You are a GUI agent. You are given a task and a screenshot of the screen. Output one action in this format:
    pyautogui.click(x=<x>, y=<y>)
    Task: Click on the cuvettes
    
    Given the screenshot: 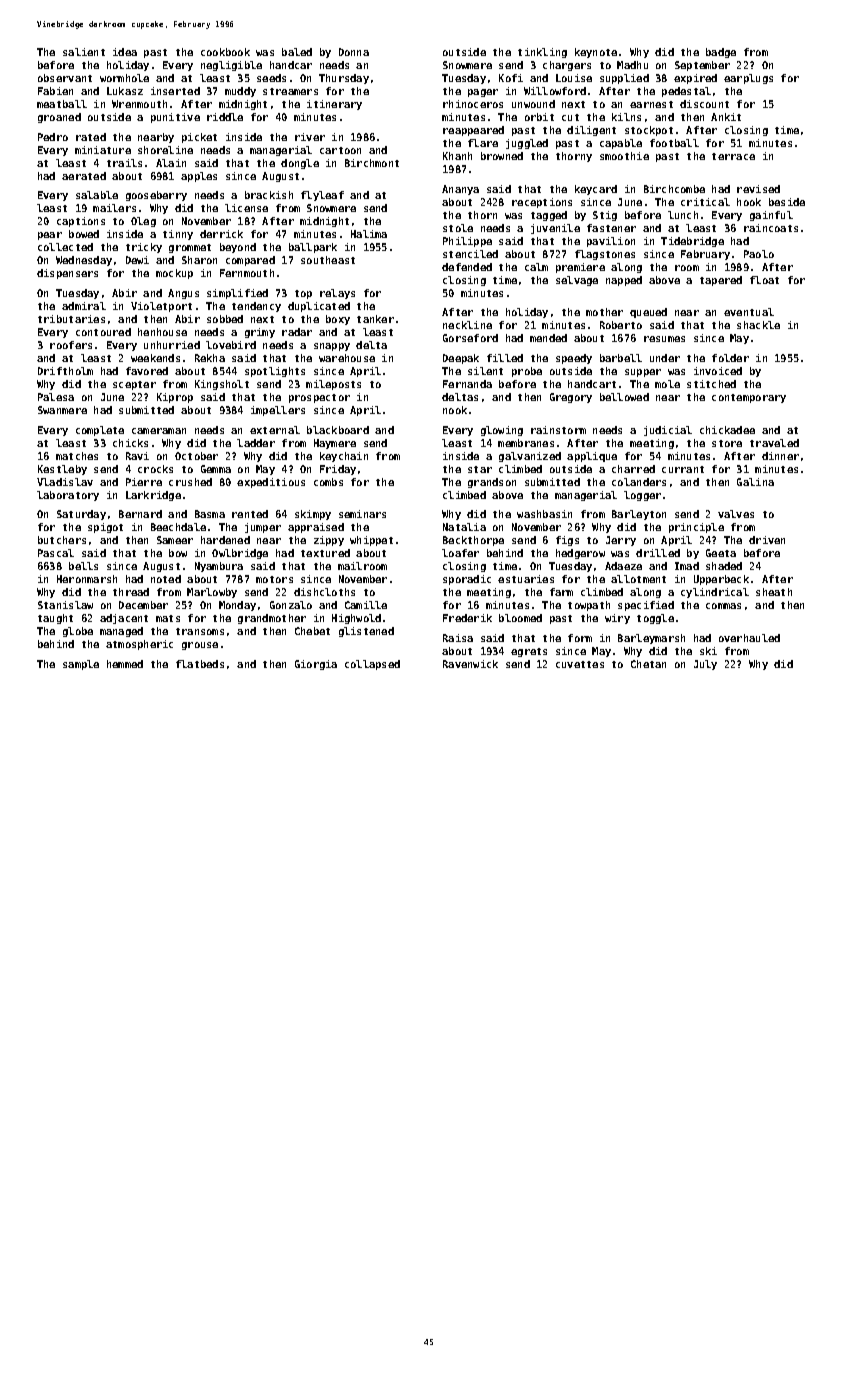 What is the action you would take?
    pyautogui.click(x=580, y=664)
